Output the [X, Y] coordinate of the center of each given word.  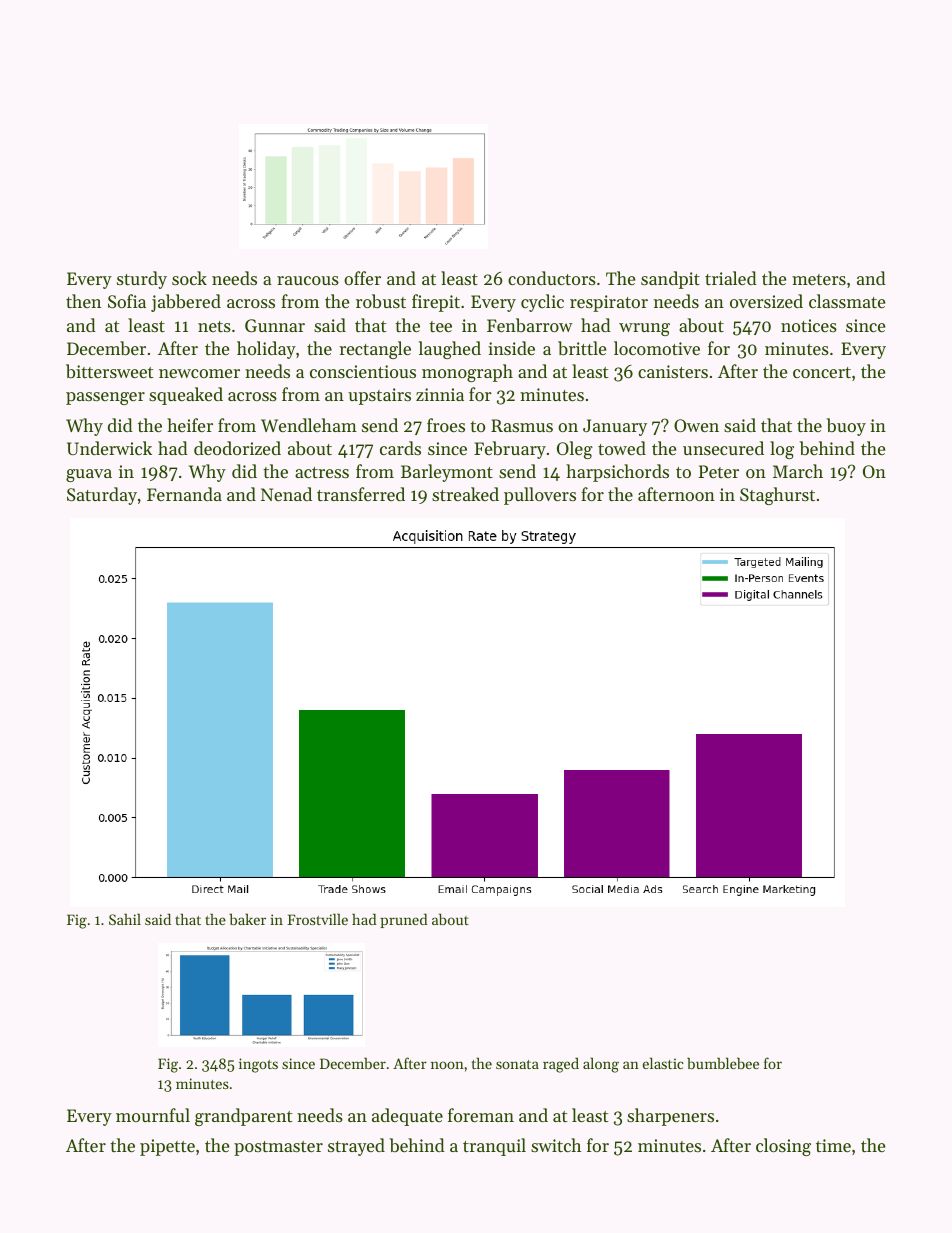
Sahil [125, 919]
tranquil [494, 1147]
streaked [465, 494]
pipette [167, 1147]
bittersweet [109, 371]
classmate [847, 301]
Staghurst [777, 496]
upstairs [379, 396]
